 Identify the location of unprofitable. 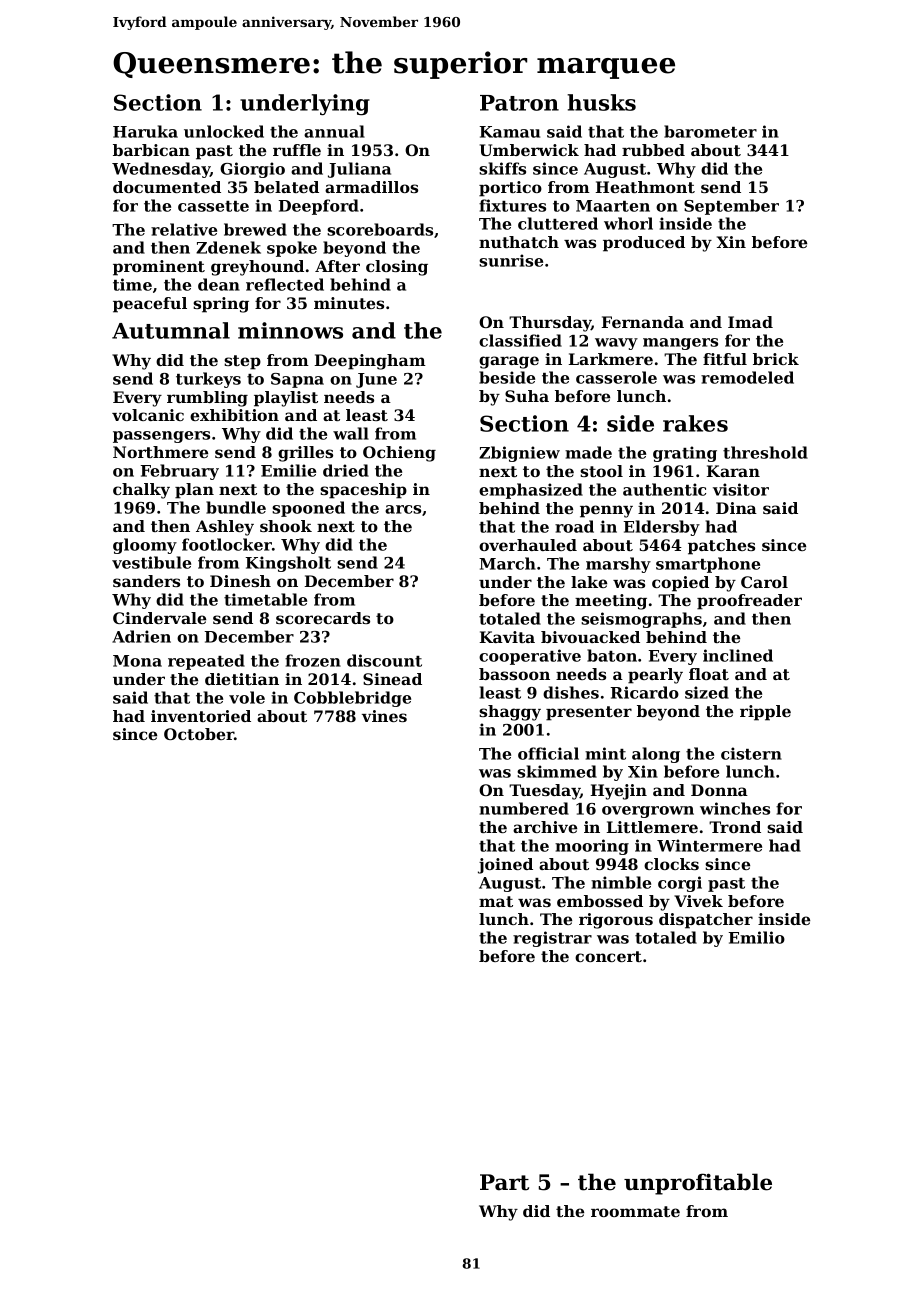
(698, 1184).
